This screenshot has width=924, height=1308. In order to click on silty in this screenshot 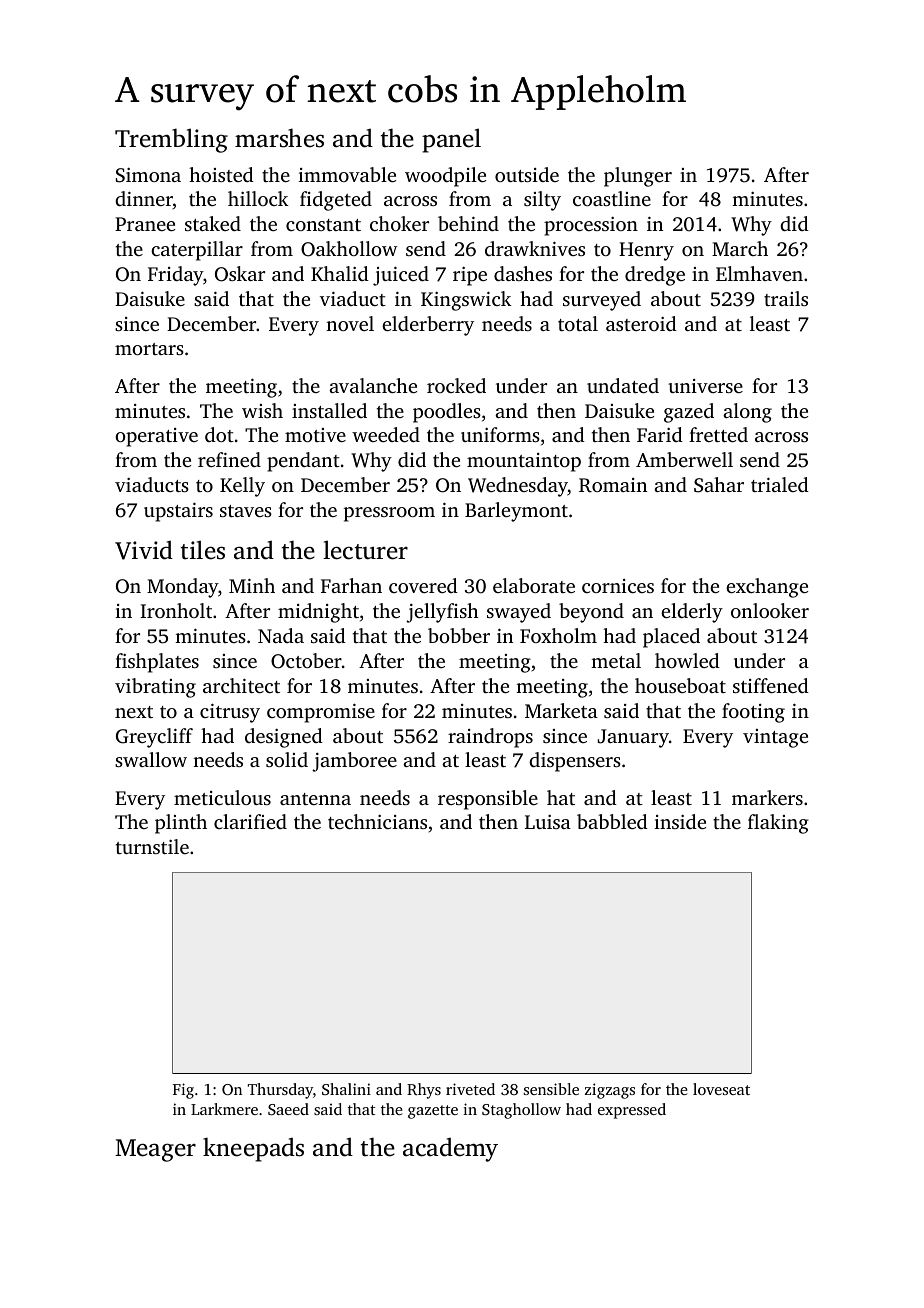, I will do `click(542, 201)`.
